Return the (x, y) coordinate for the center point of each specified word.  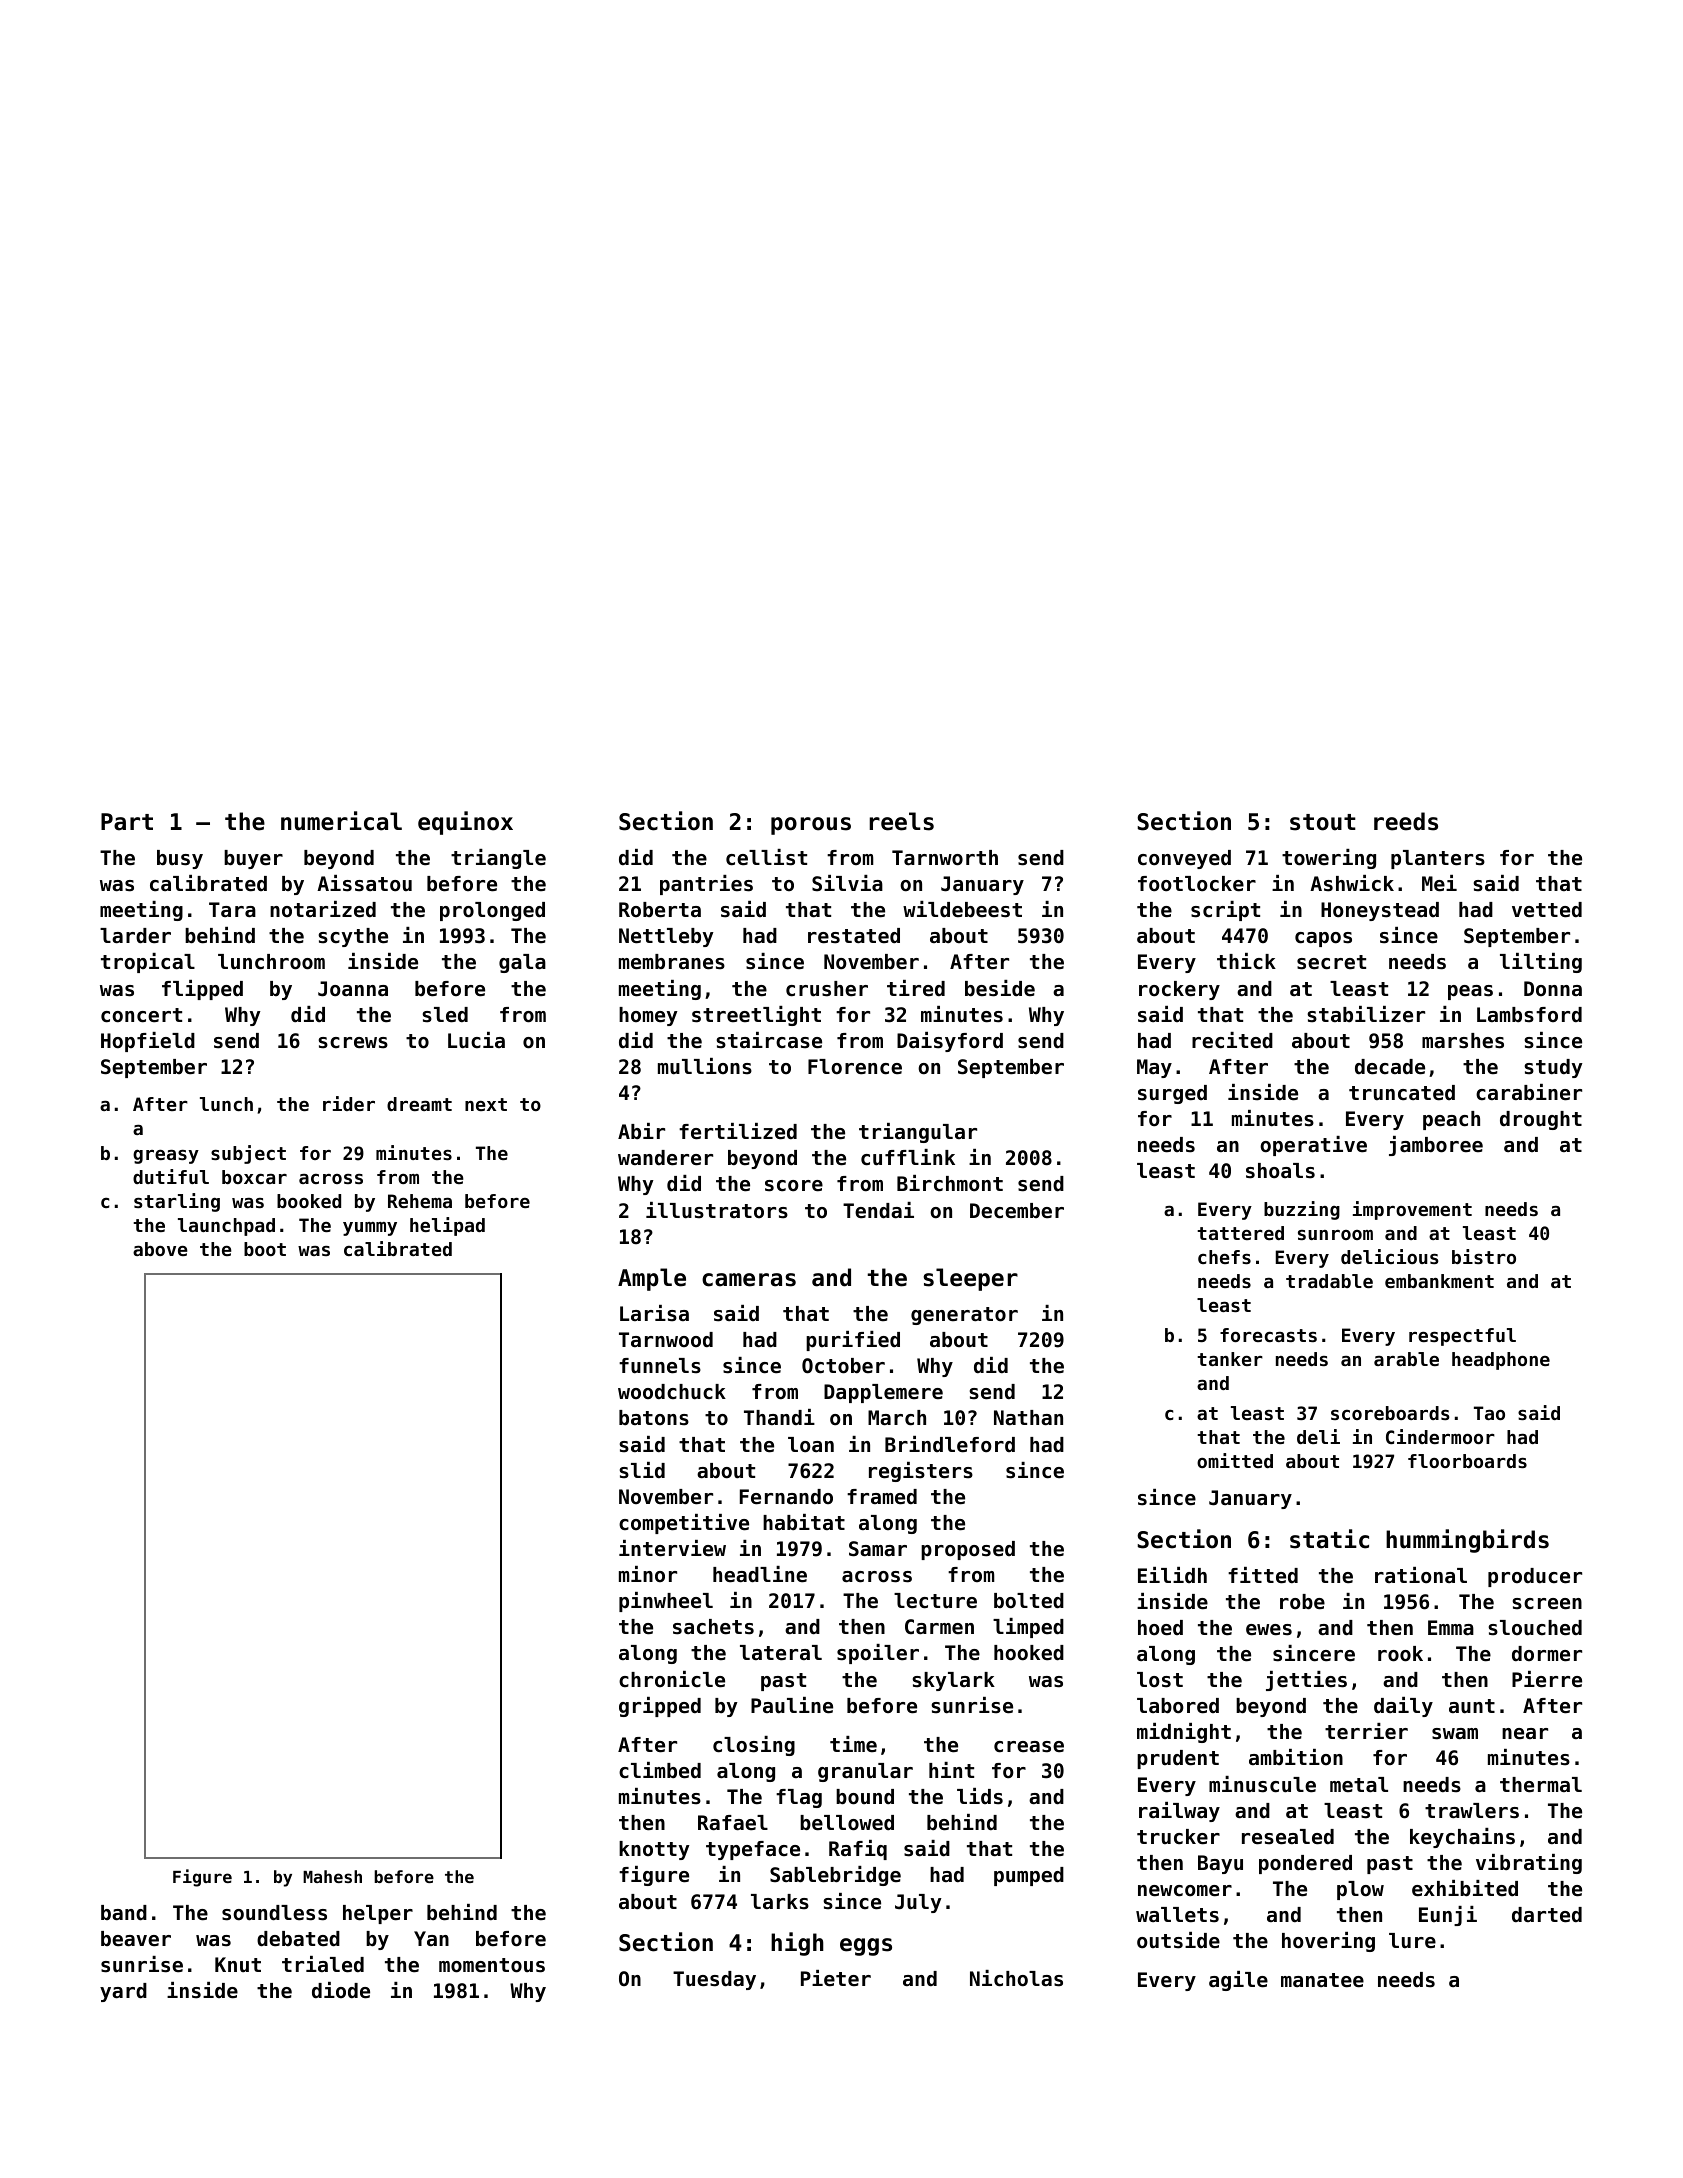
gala (522, 963)
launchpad (226, 1227)
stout (1323, 822)
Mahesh (332, 1876)
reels (901, 821)
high (797, 1944)
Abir (641, 1131)
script (1225, 911)
